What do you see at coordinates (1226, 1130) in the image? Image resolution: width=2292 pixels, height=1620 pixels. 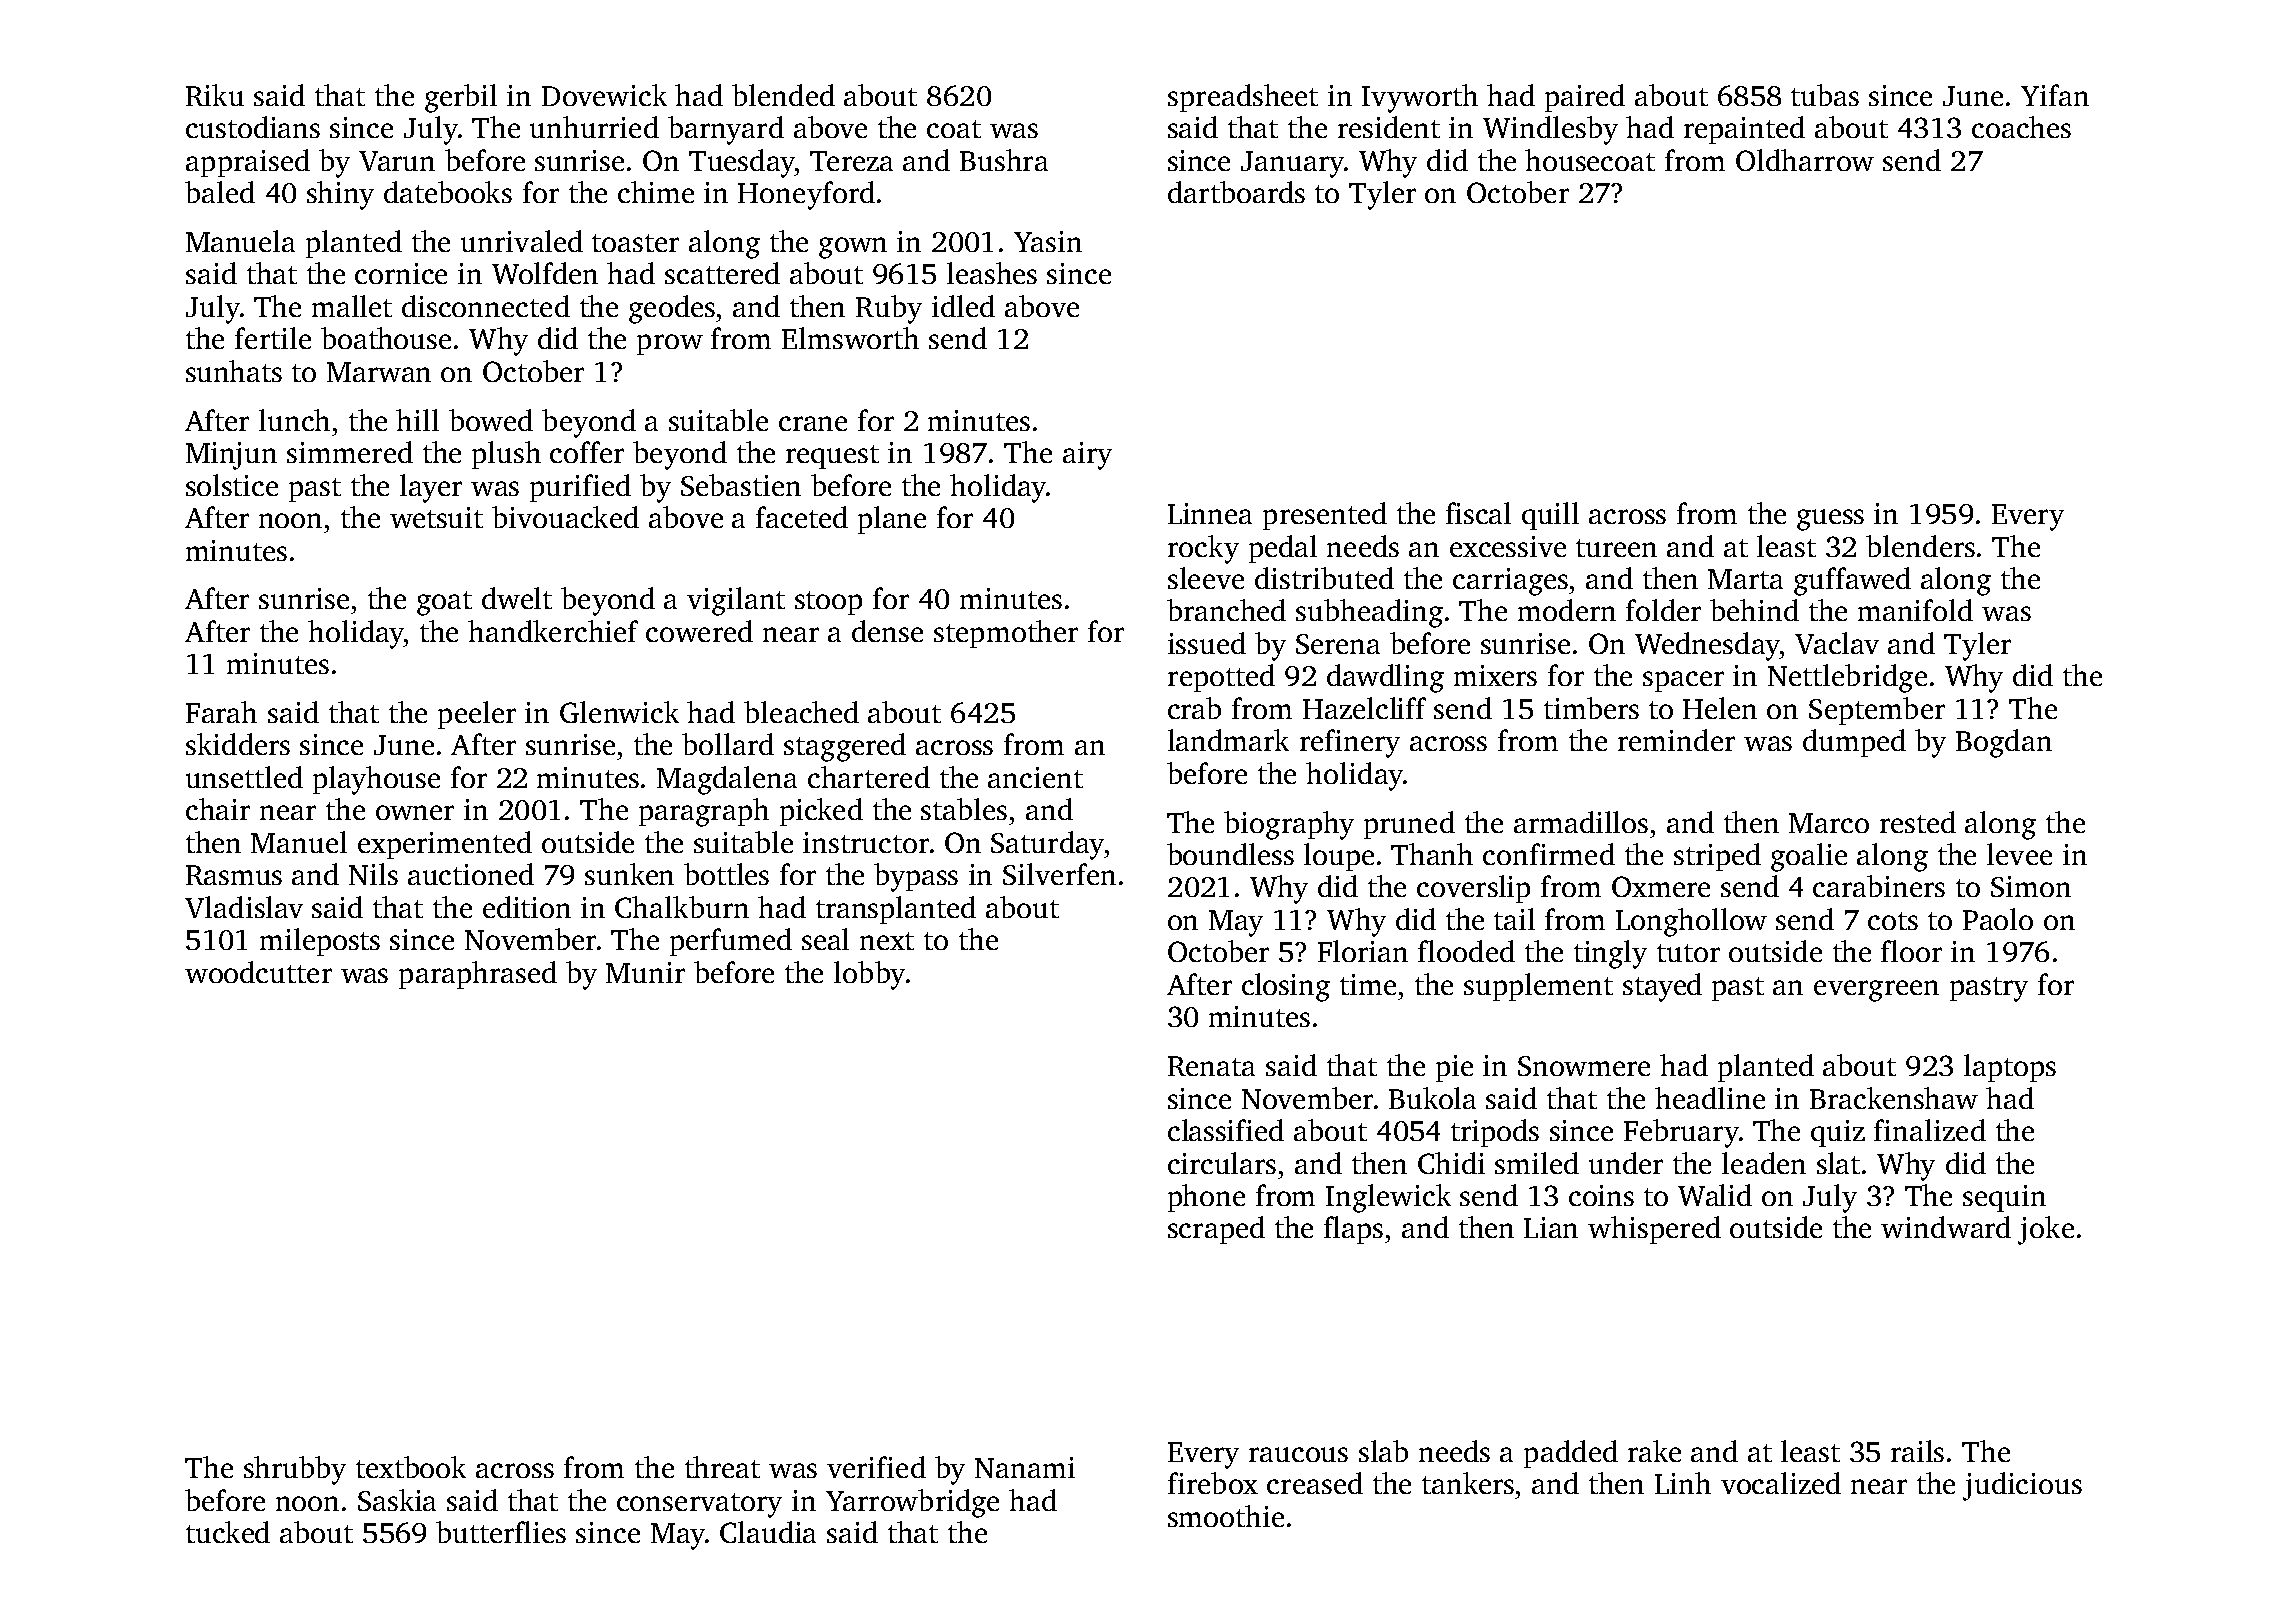 I see `classified` at bounding box center [1226, 1130].
